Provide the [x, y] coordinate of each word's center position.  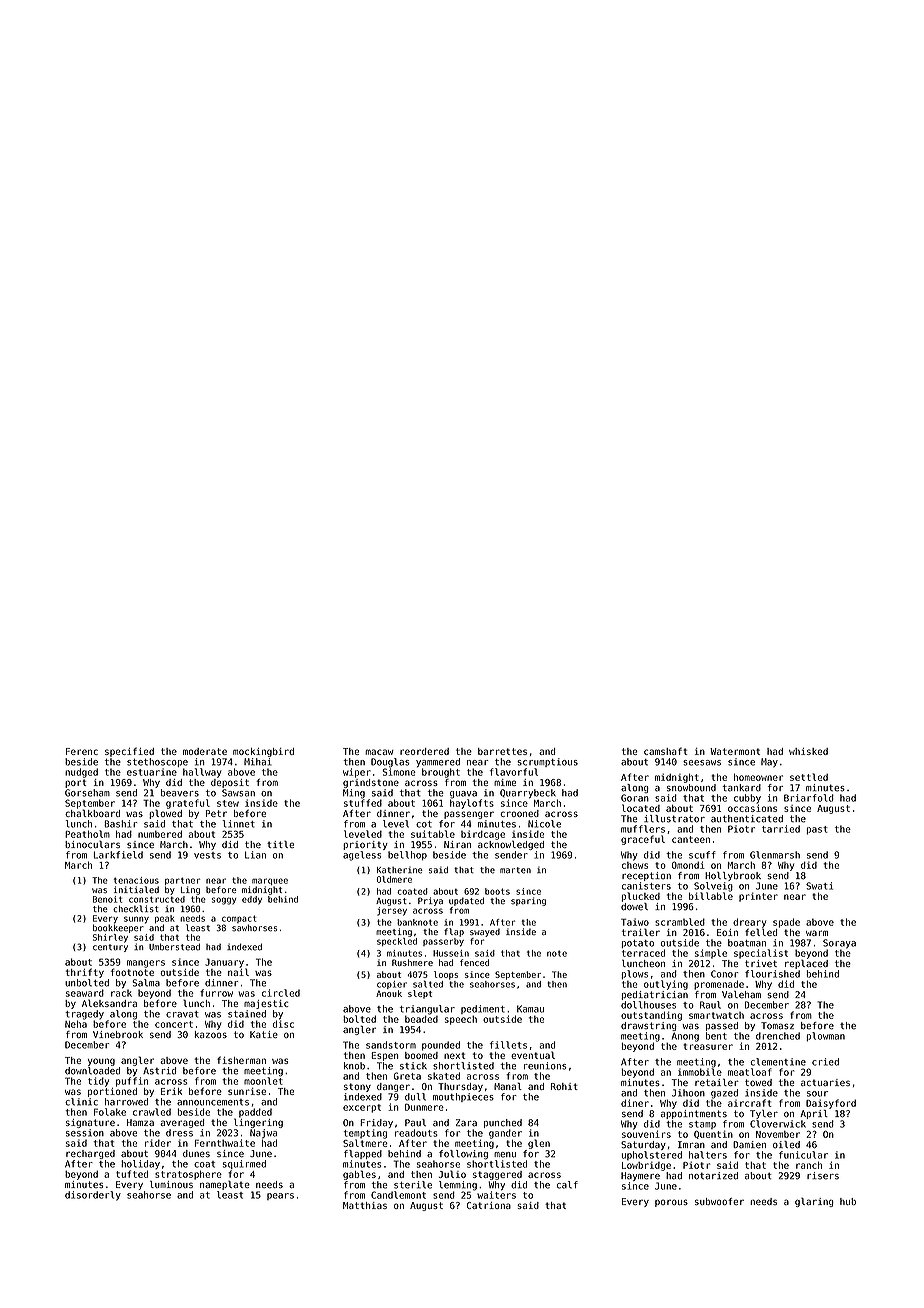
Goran [635, 798]
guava [463, 795]
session [85, 1133]
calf [567, 1185]
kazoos [211, 1034]
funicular [803, 1155]
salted [428, 984]
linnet [238, 824]
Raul [710, 1005]
